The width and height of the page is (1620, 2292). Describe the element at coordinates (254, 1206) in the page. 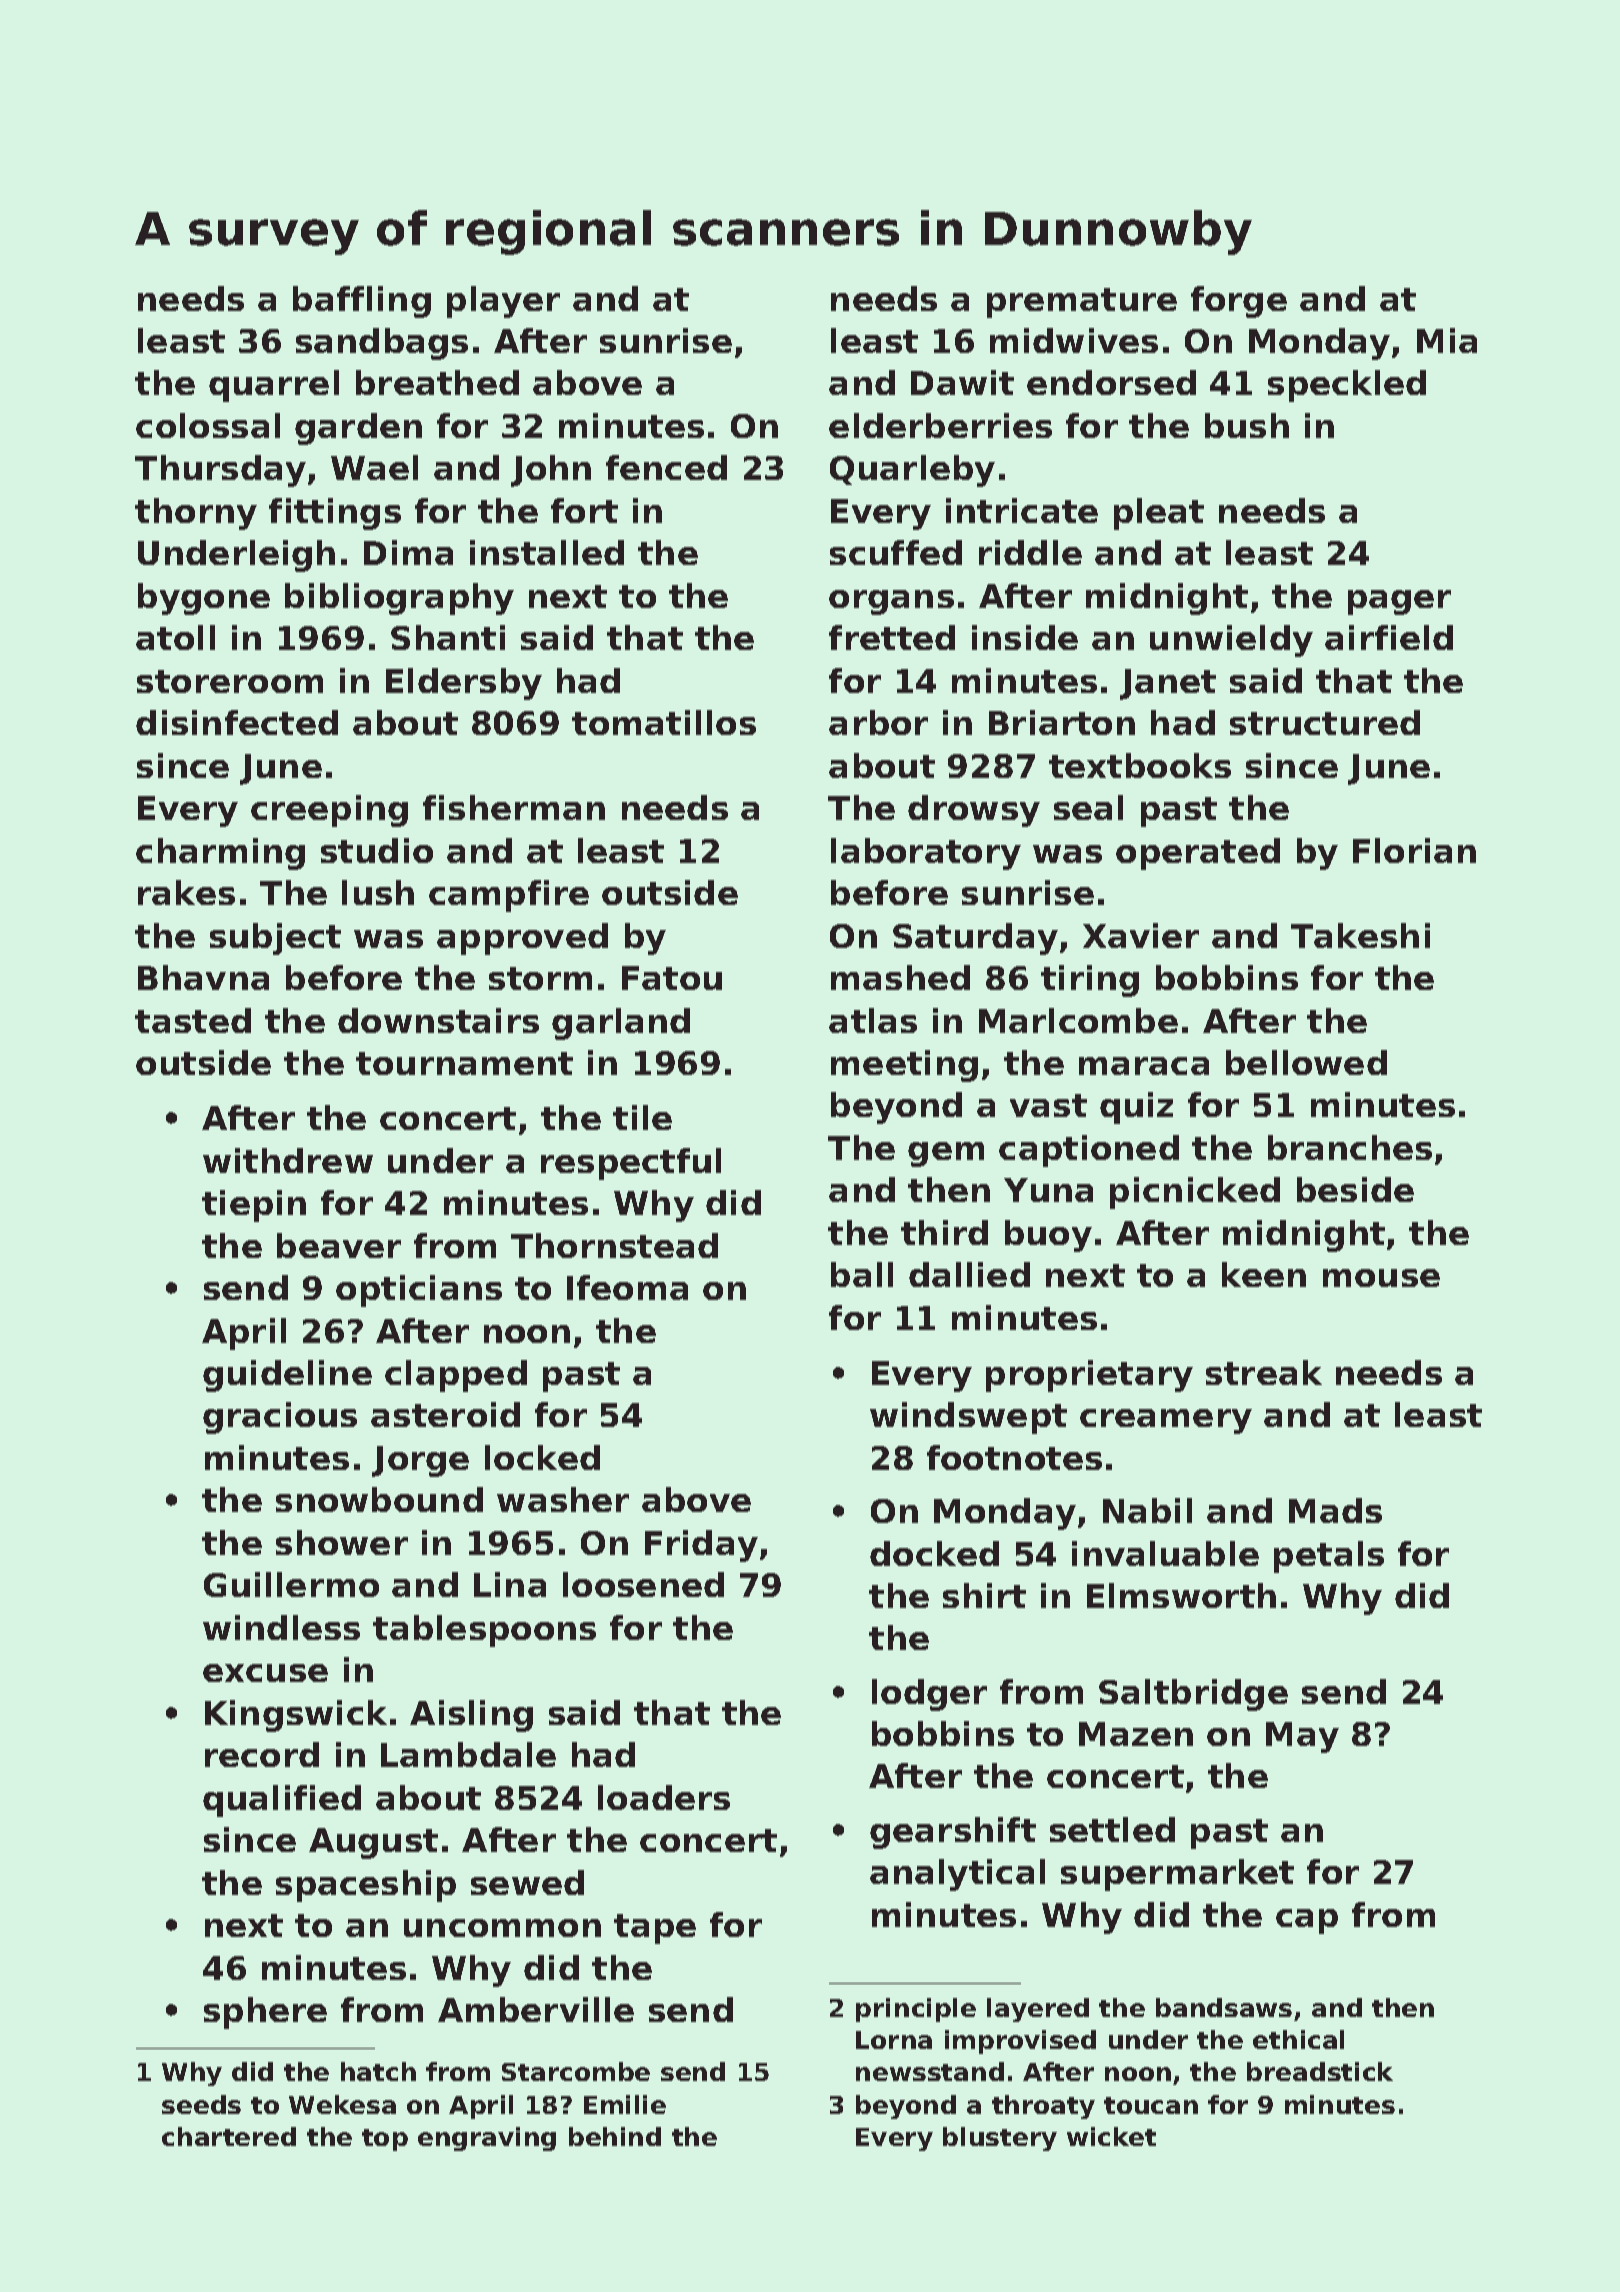

I see `tiepin` at that location.
